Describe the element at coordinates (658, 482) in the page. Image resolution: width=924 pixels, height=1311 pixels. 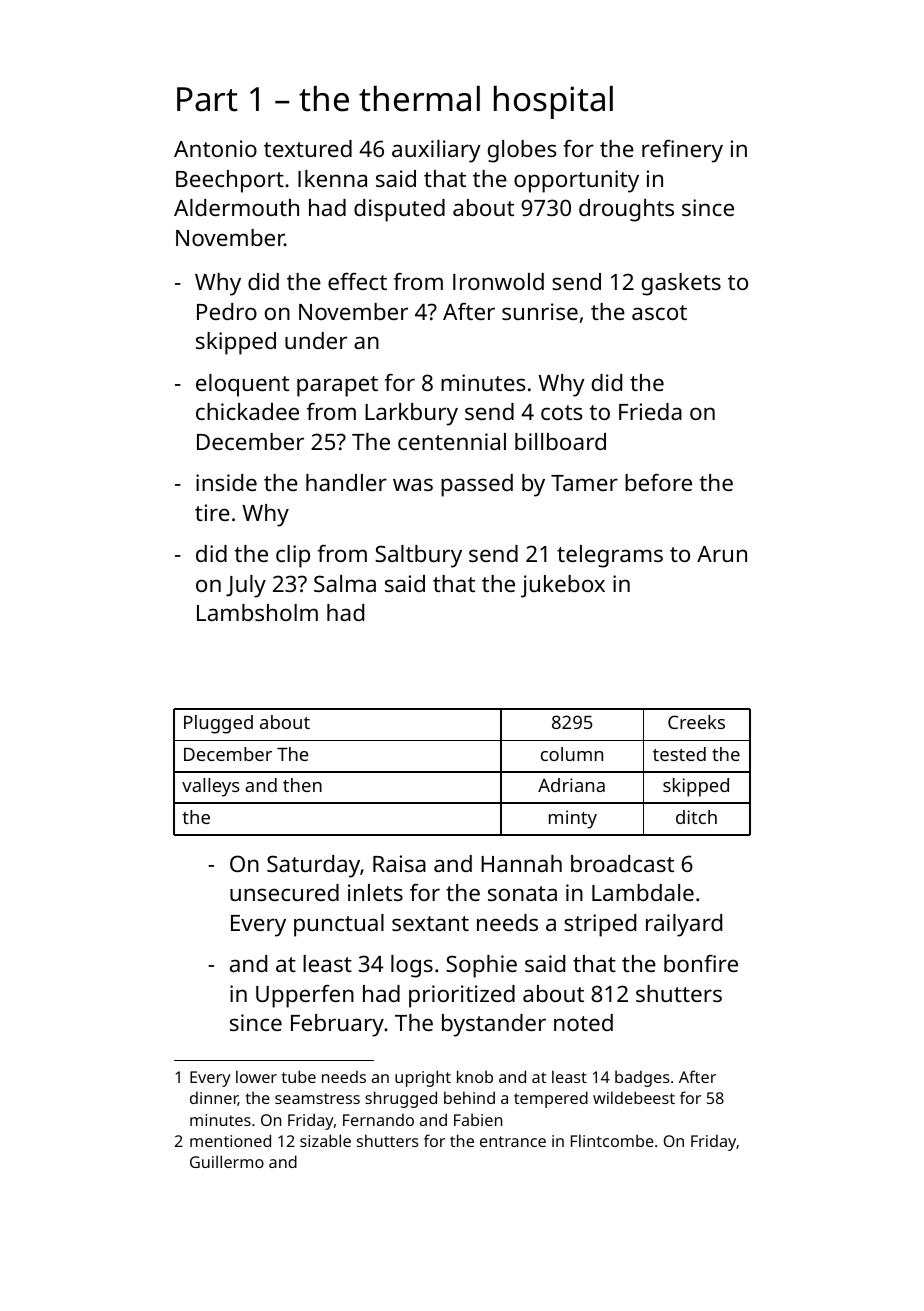
I see `before` at that location.
